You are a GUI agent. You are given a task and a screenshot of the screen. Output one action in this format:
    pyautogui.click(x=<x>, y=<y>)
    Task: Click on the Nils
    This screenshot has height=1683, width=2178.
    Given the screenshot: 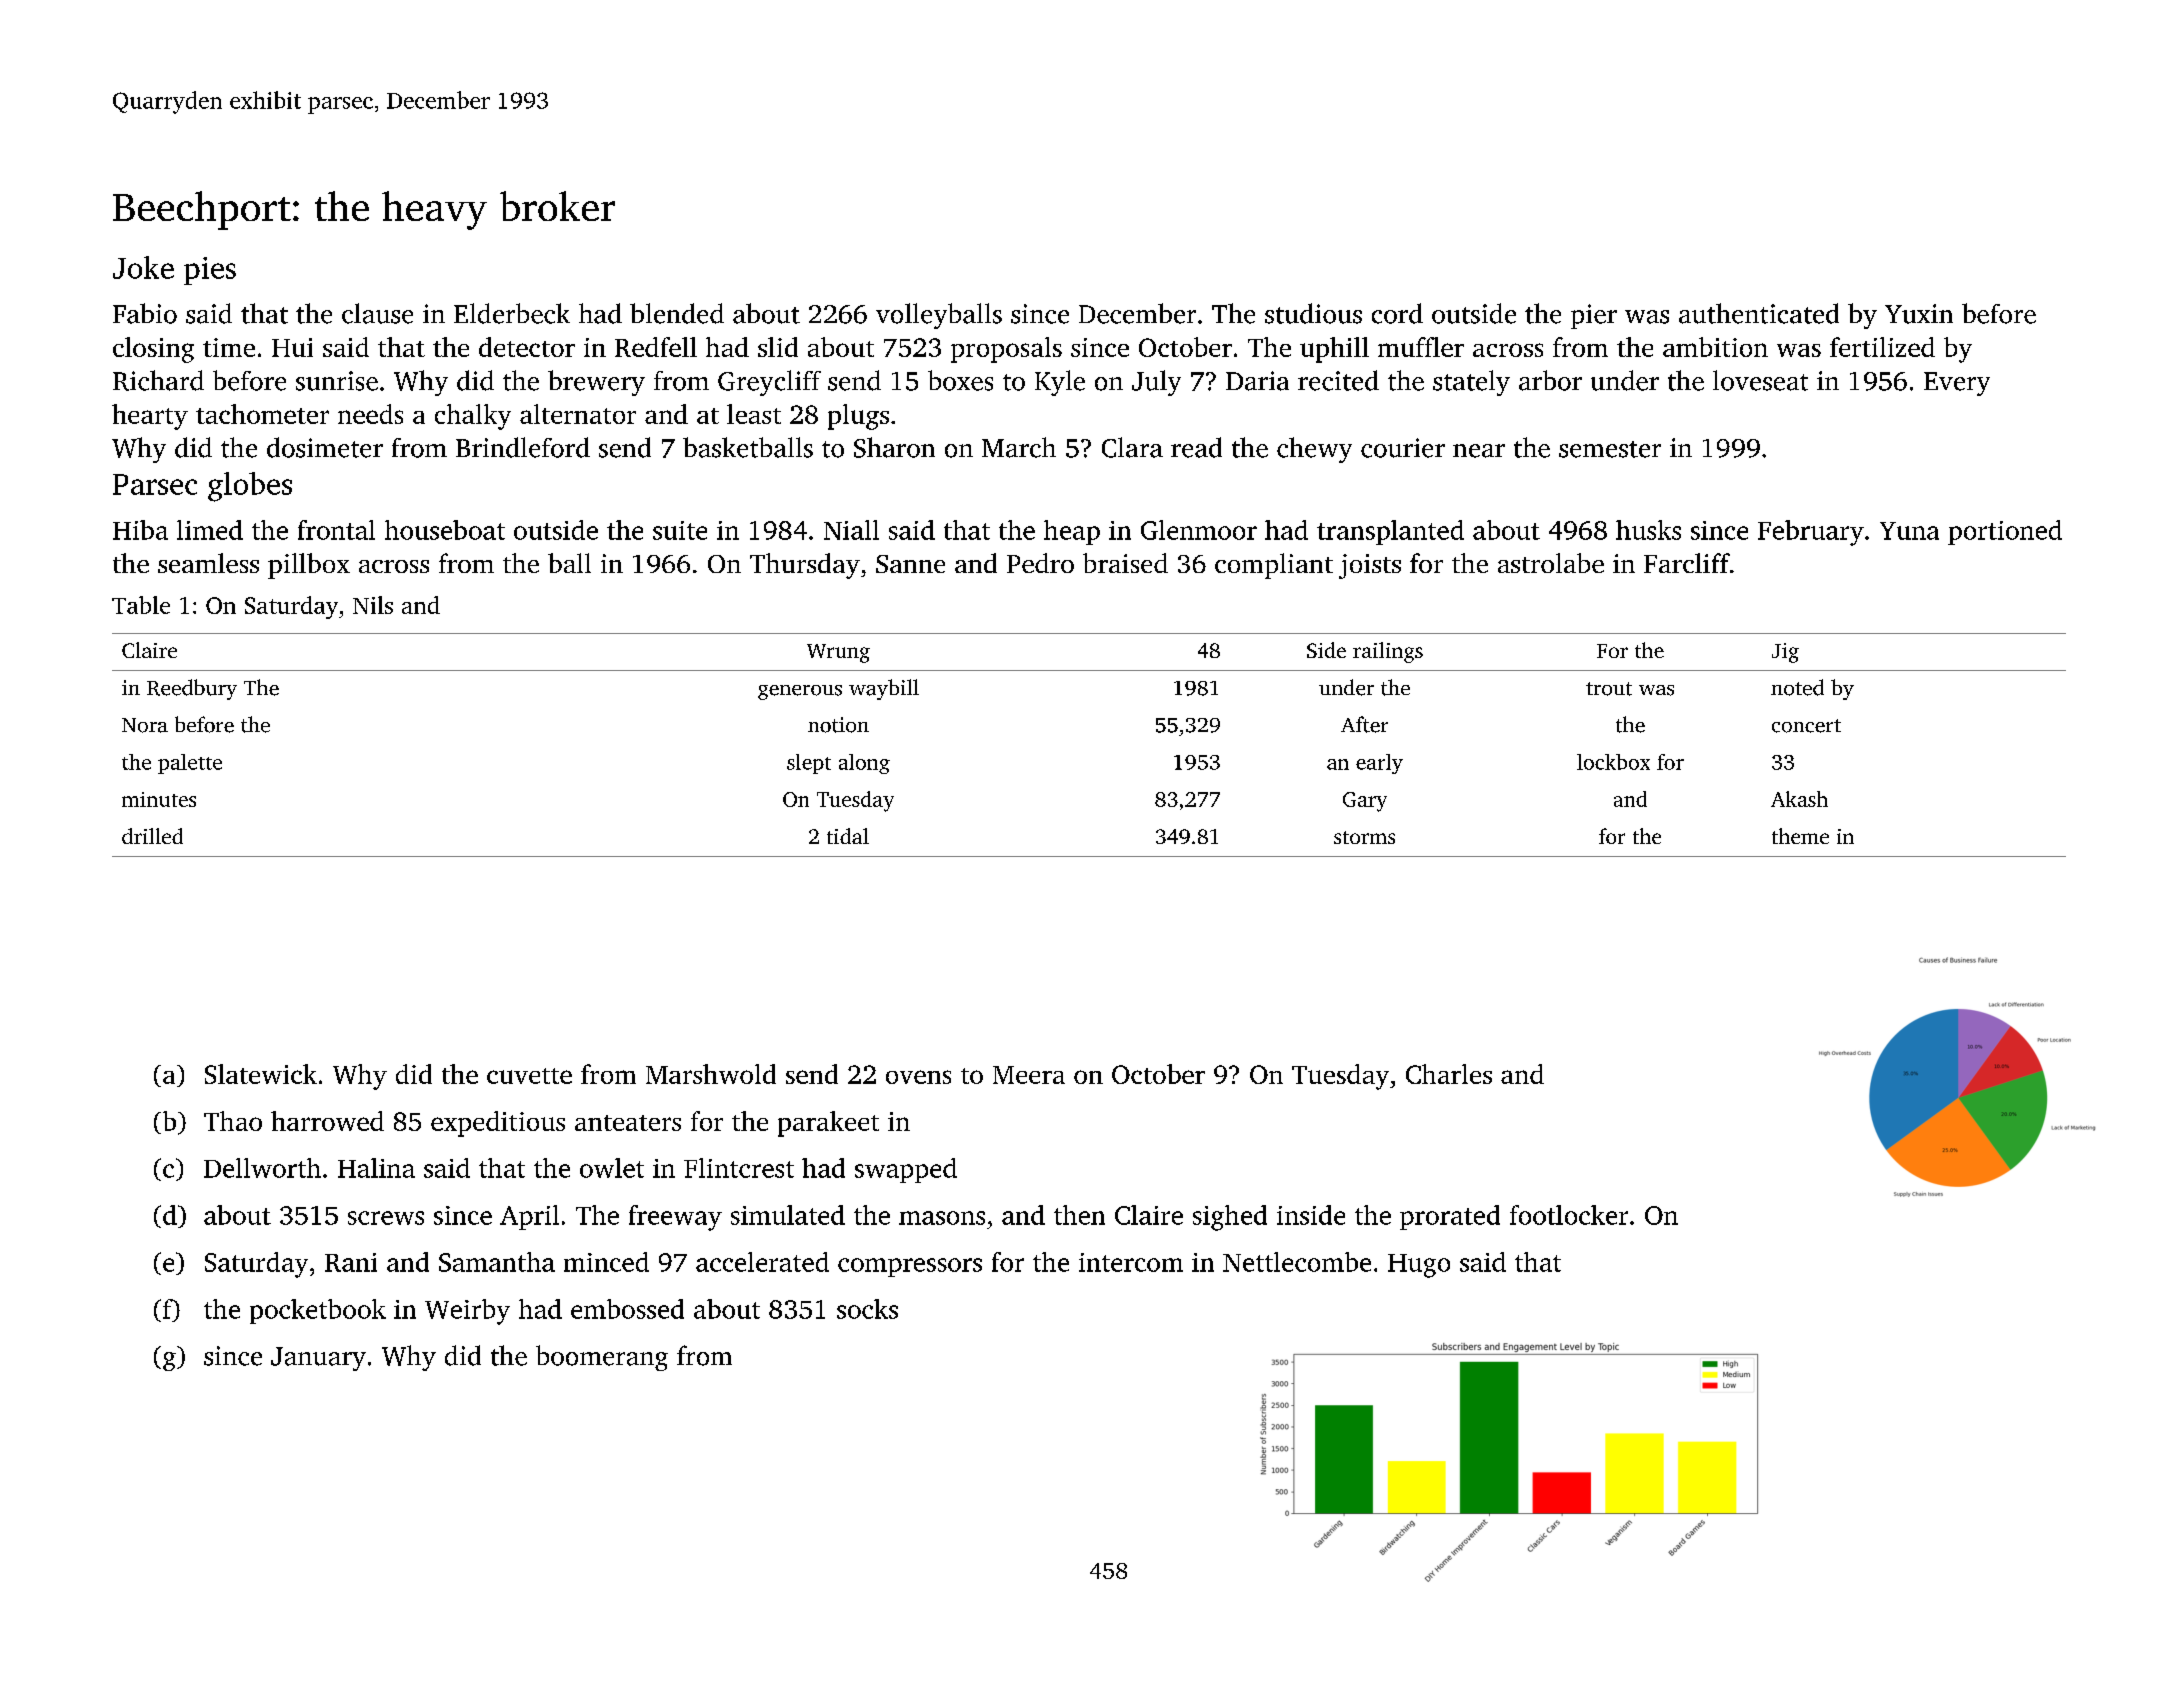 What is the action you would take?
    pyautogui.click(x=373, y=605)
